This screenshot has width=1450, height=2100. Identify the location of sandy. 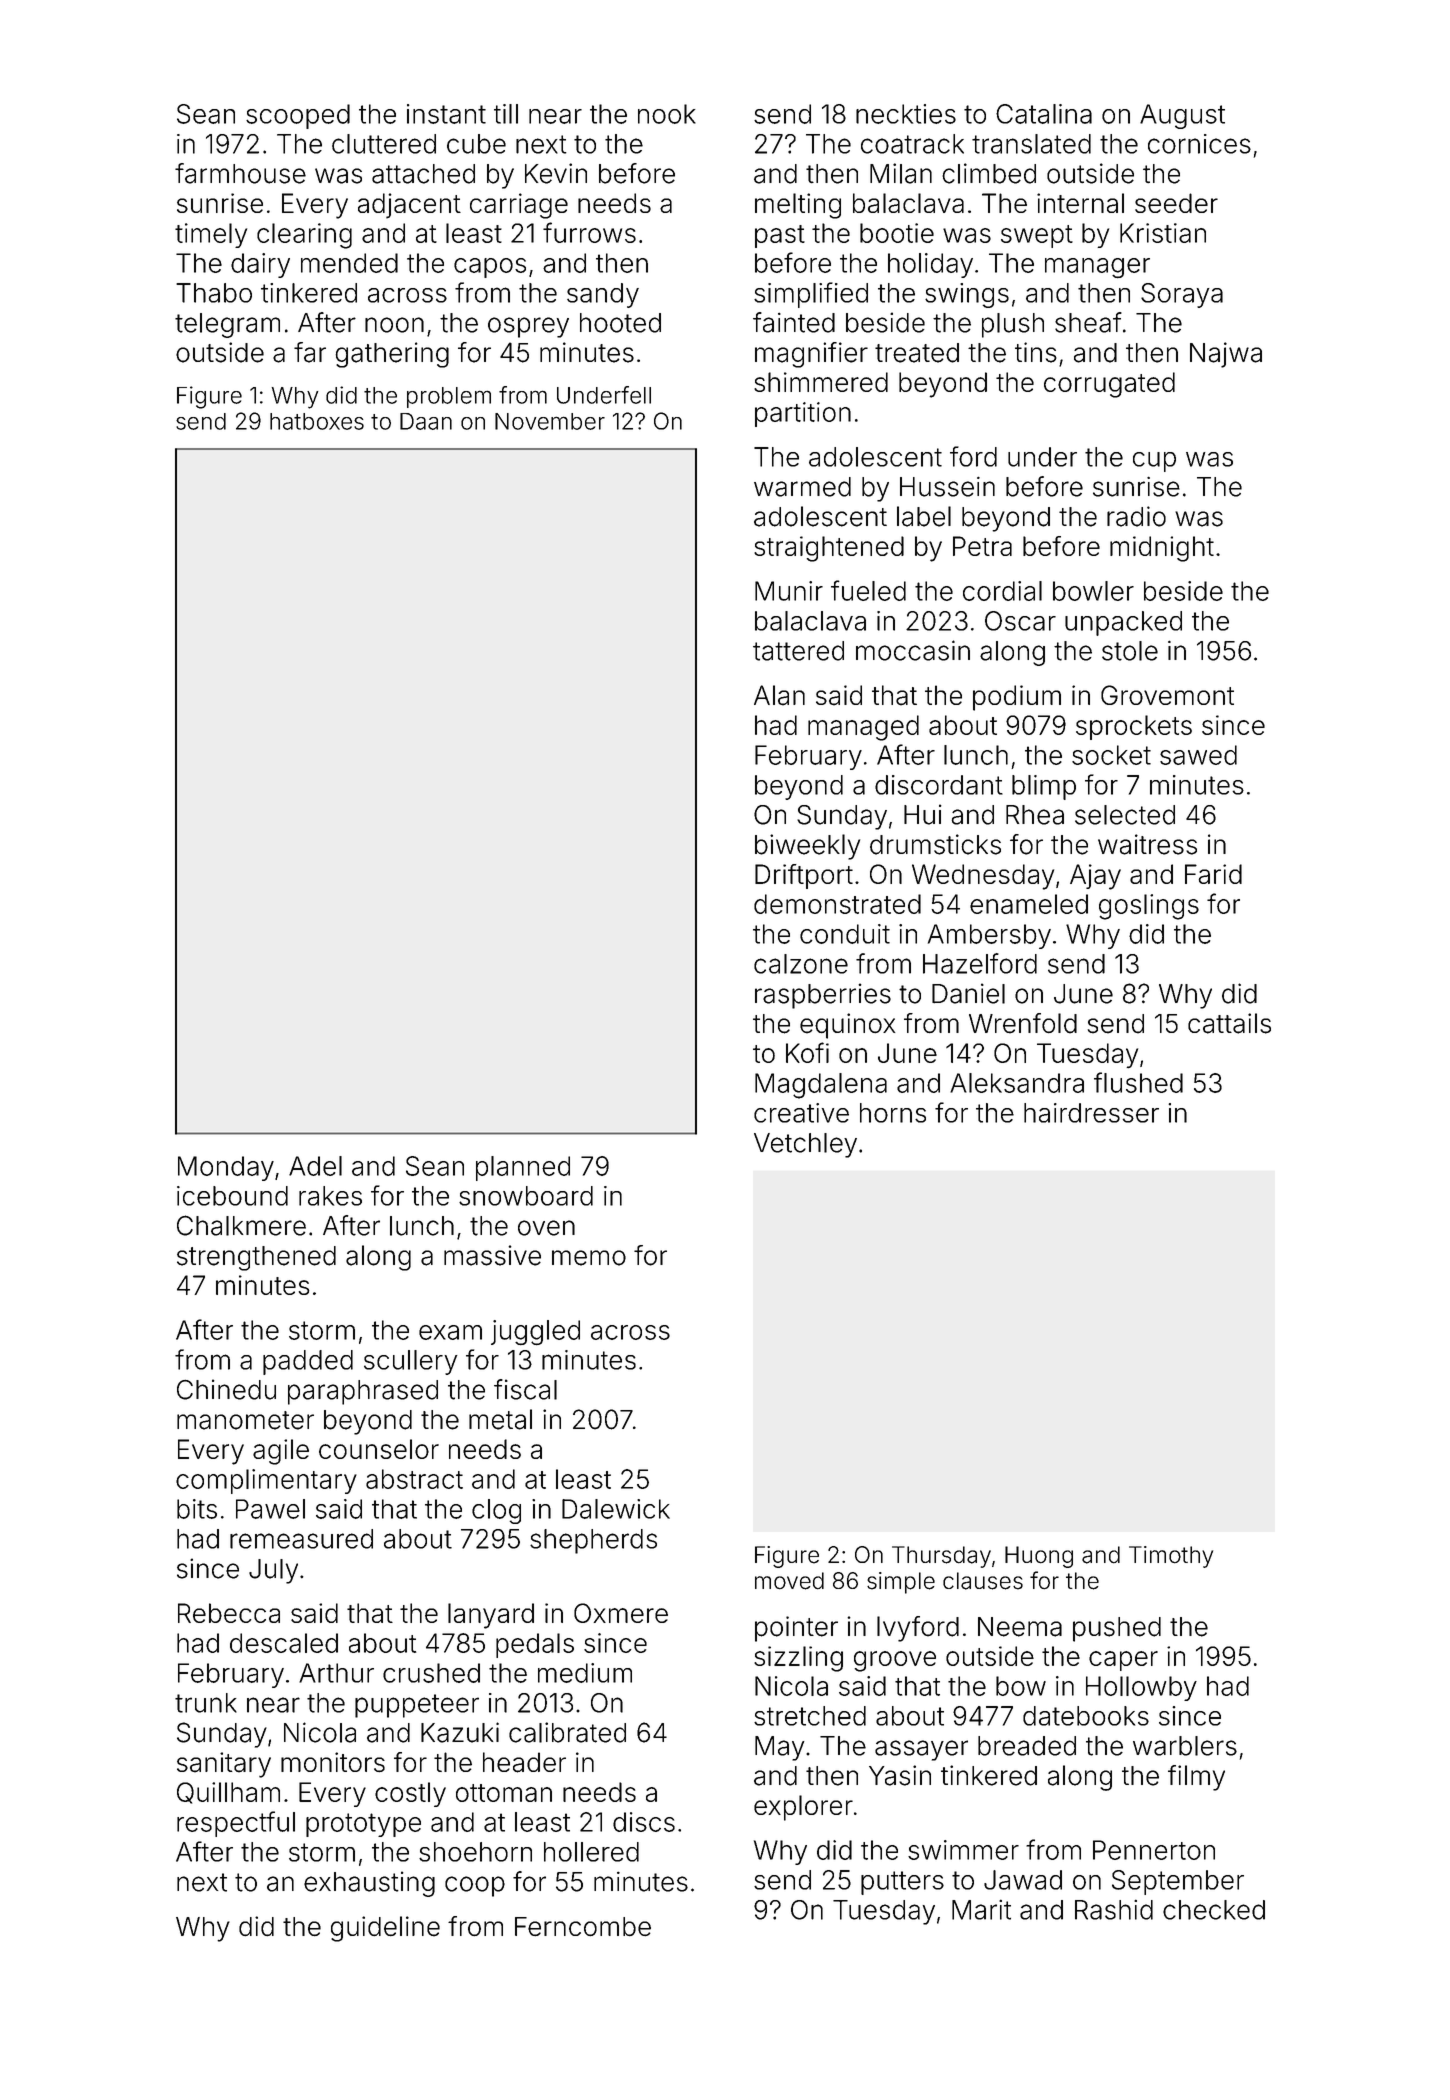
(603, 295).
